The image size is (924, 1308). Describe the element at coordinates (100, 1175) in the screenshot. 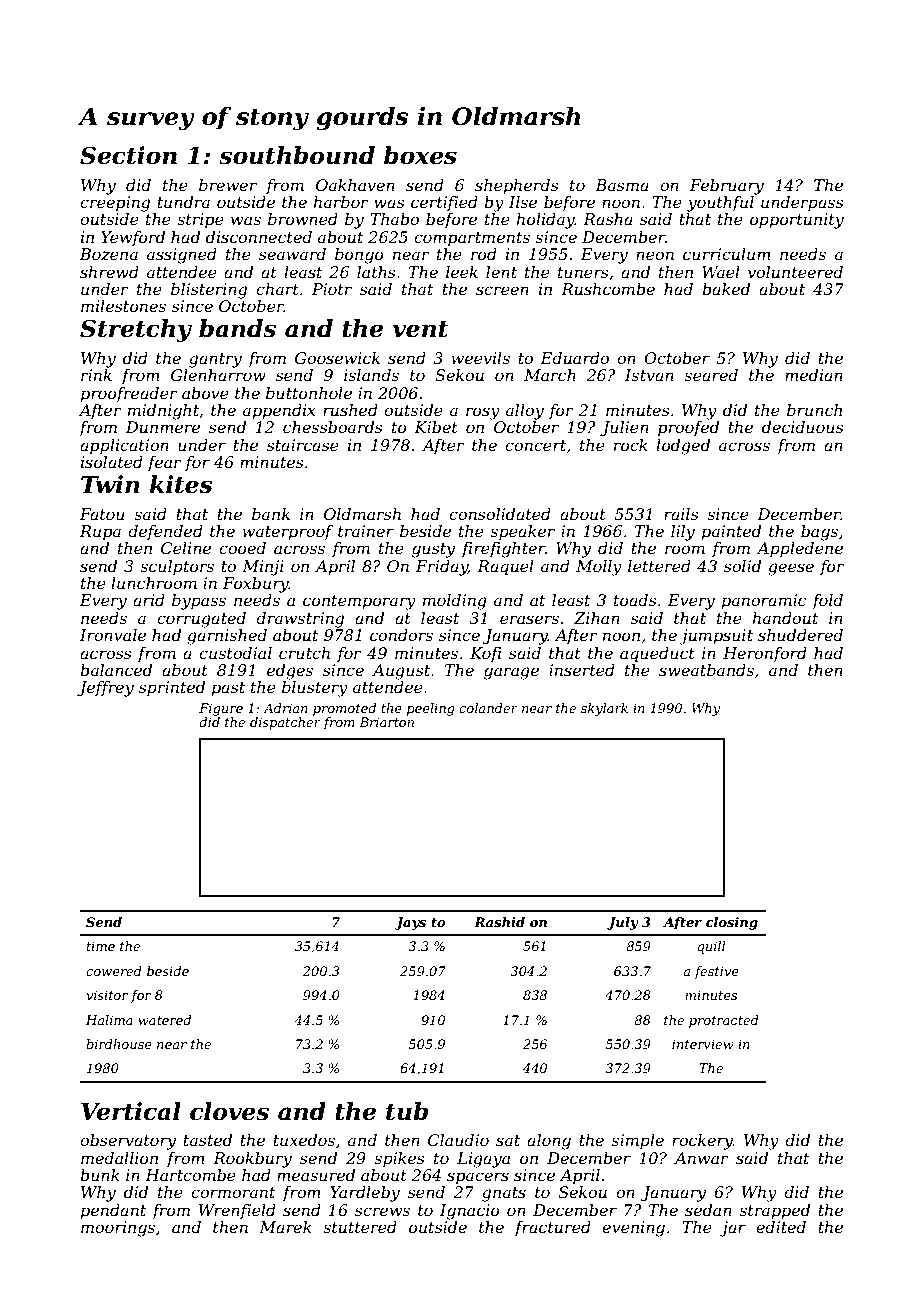

I see `bunk` at that location.
